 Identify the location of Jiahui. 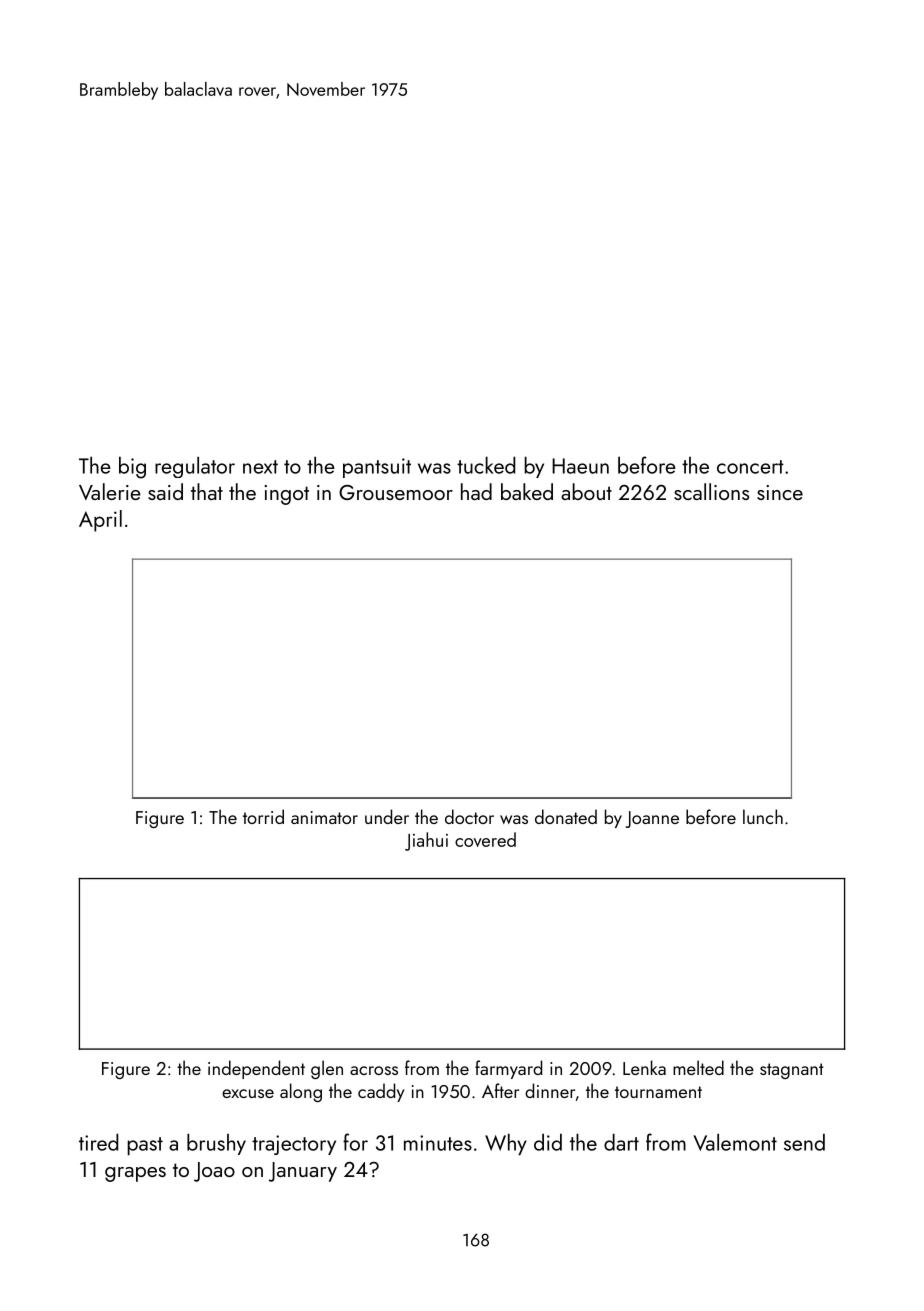
(426, 841).
